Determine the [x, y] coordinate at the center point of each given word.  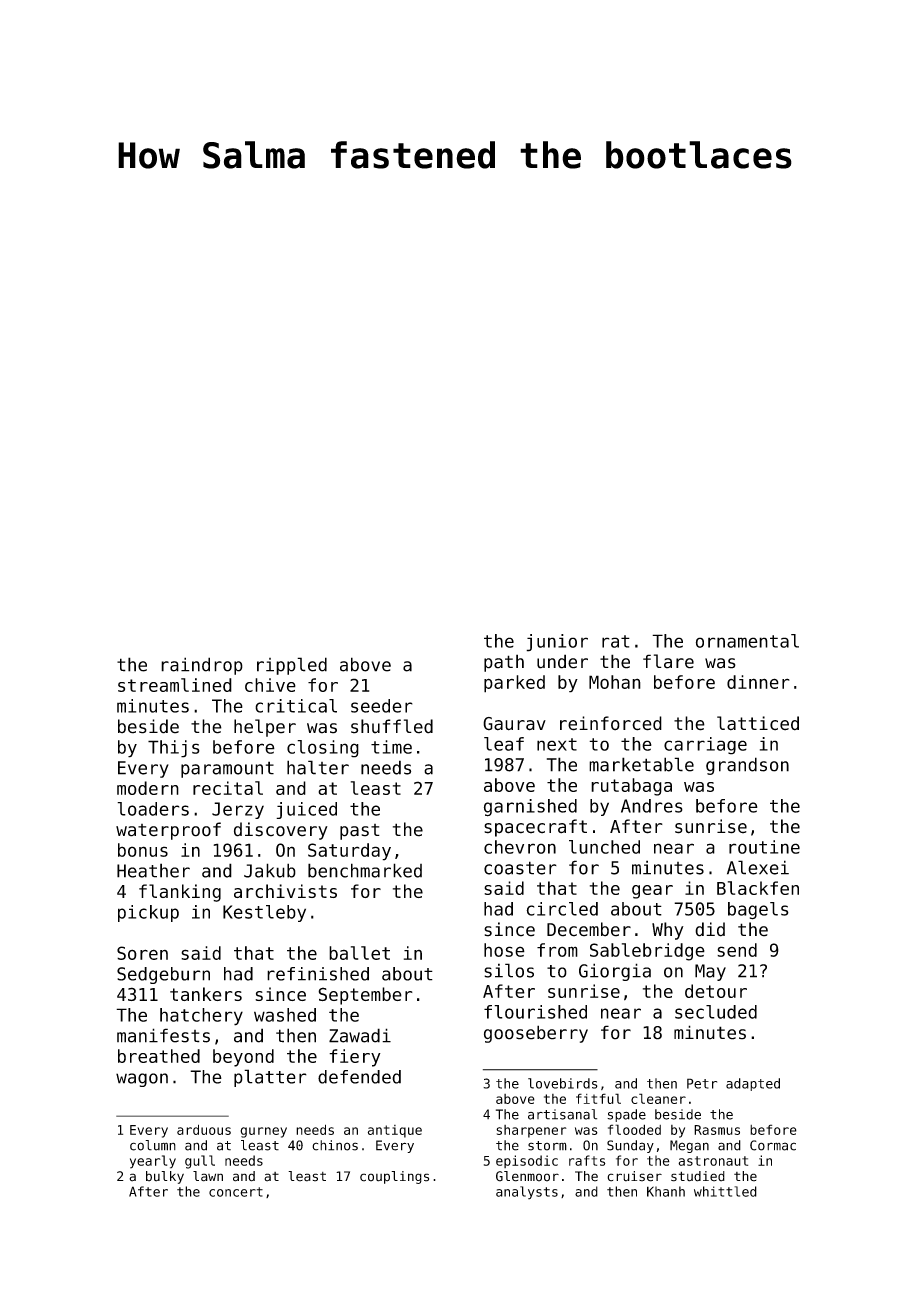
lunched [604, 847]
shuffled [392, 726]
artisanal [562, 1114]
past [360, 832]
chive [270, 685]
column [153, 1145]
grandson [747, 766]
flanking [180, 893]
